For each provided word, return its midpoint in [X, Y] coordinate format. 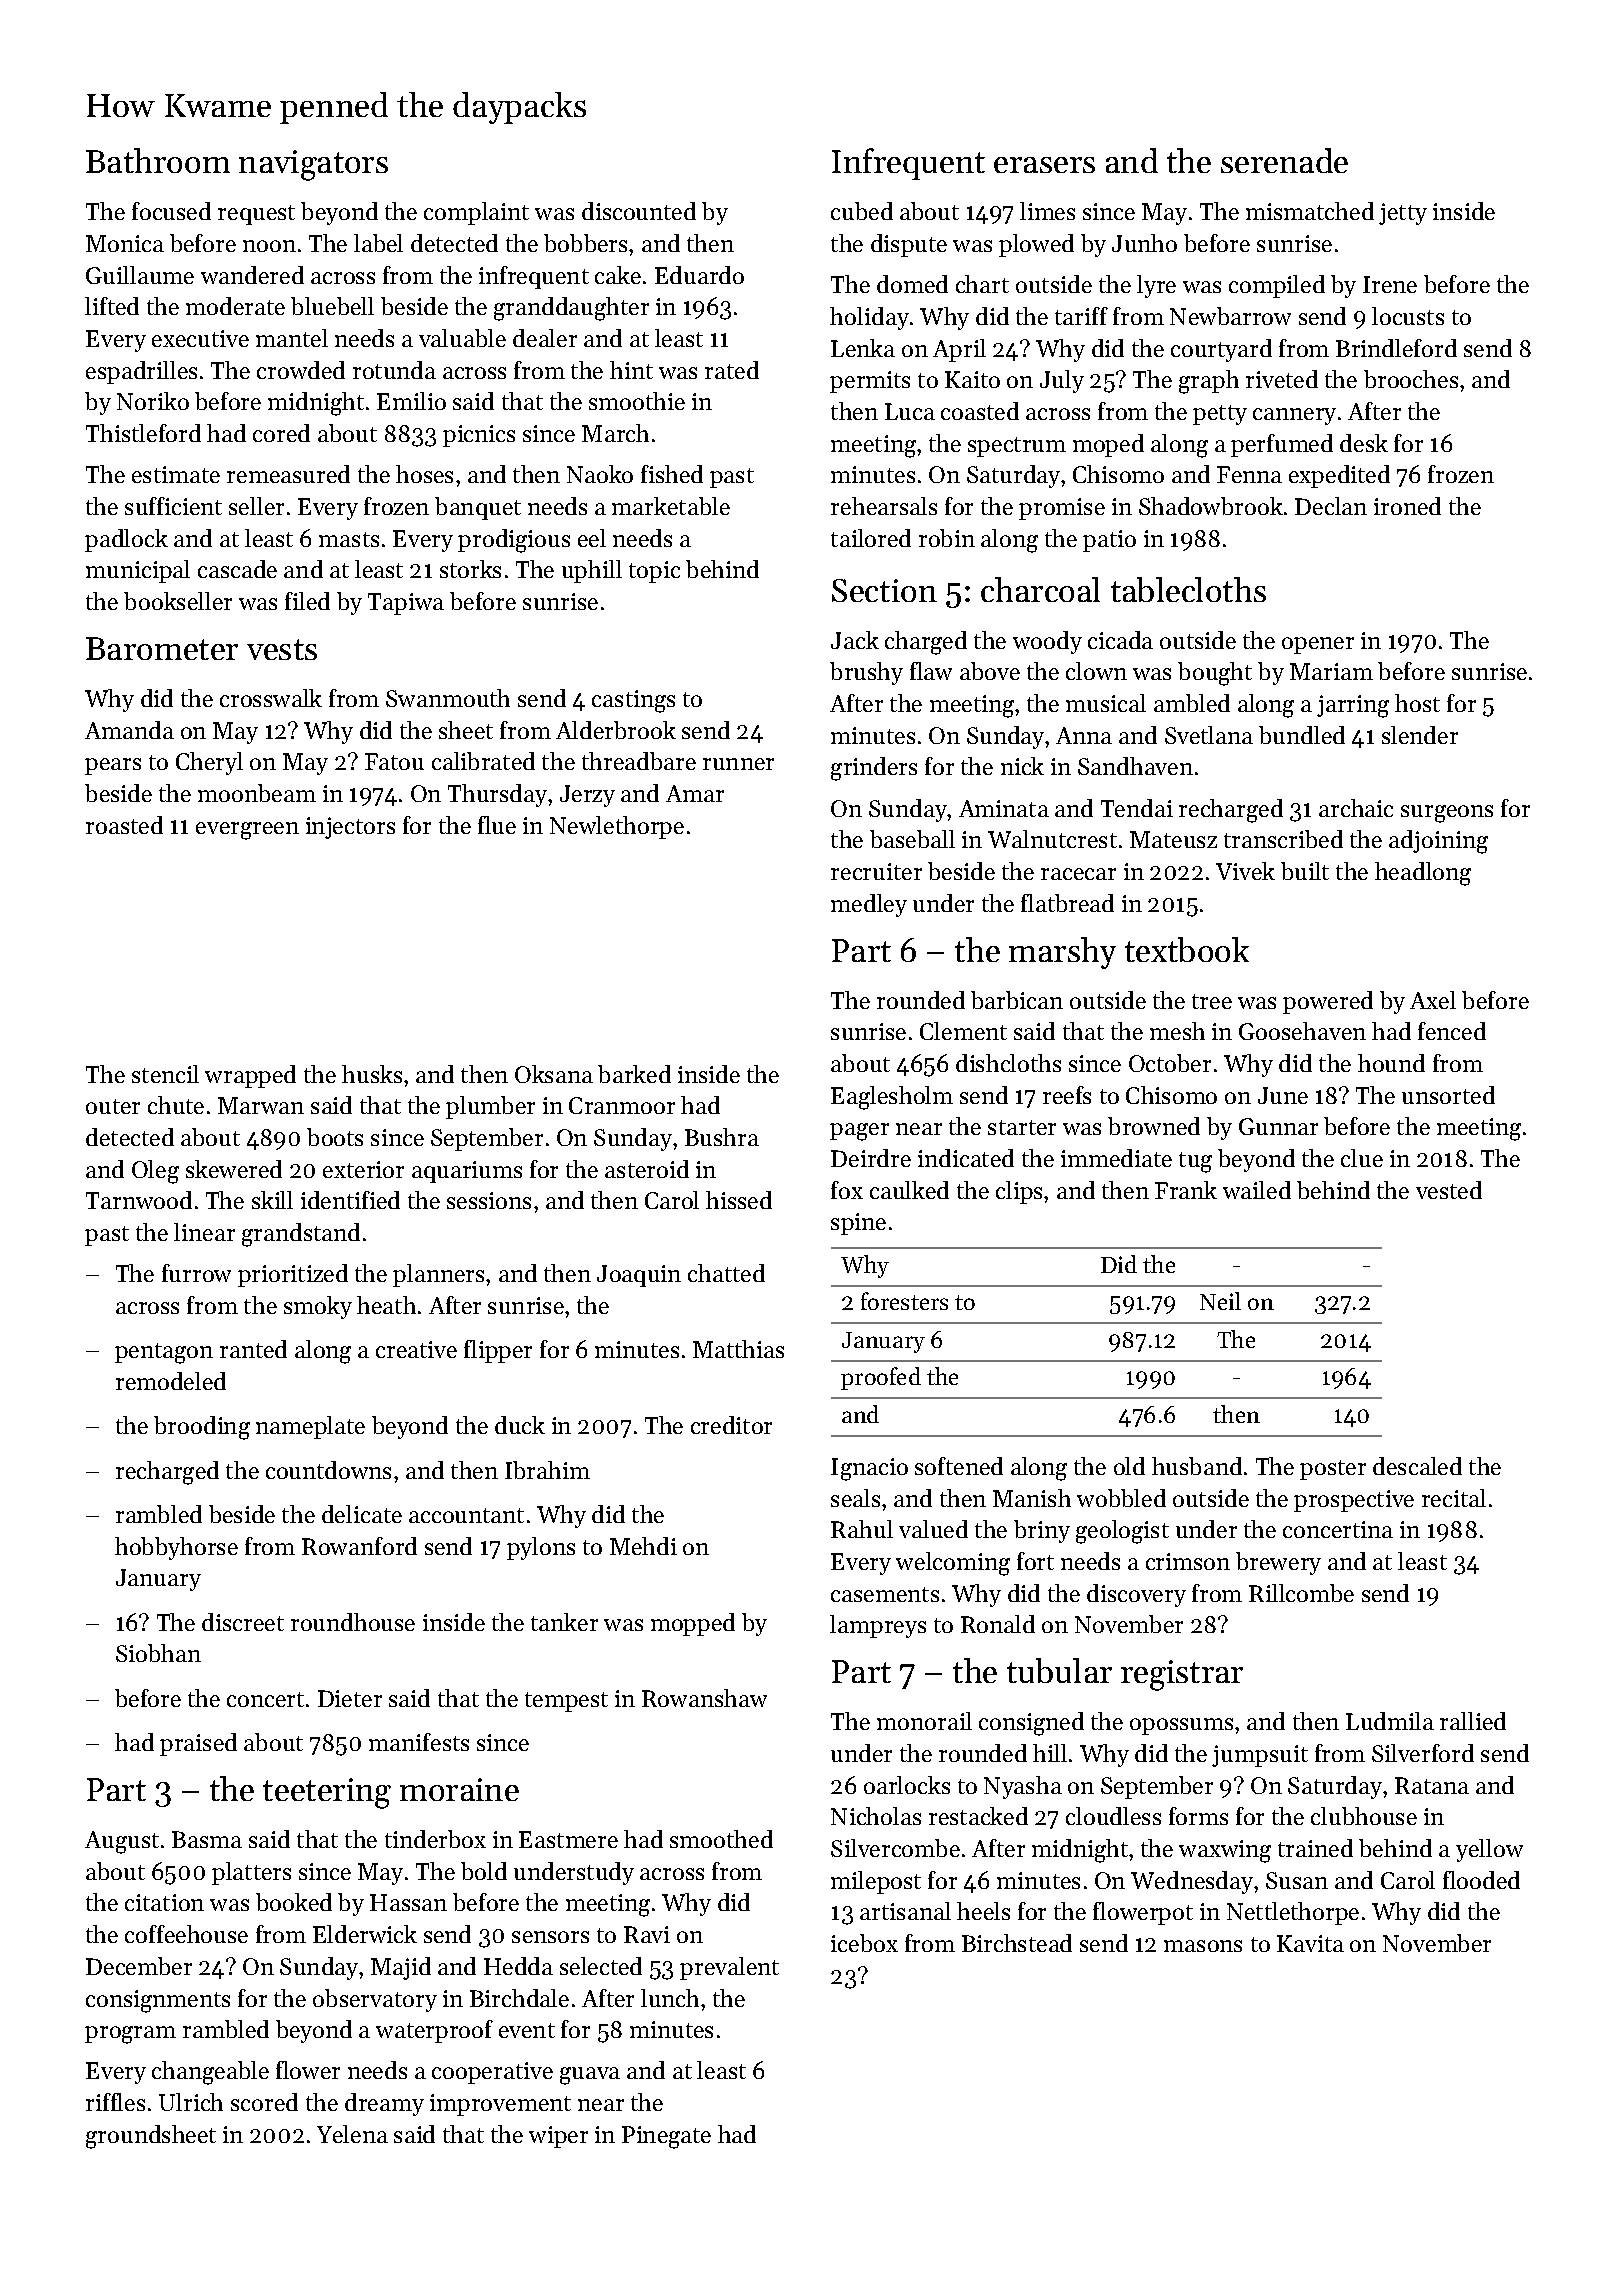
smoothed [721, 1839]
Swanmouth [448, 698]
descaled [1417, 1466]
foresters [904, 1301]
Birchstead [1017, 1943]
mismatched [1310, 211]
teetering [327, 1793]
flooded [1481, 1880]
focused [171, 211]
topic [654, 572]
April [959, 350]
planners [438, 1275]
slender [1420, 735]
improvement [500, 2105]
